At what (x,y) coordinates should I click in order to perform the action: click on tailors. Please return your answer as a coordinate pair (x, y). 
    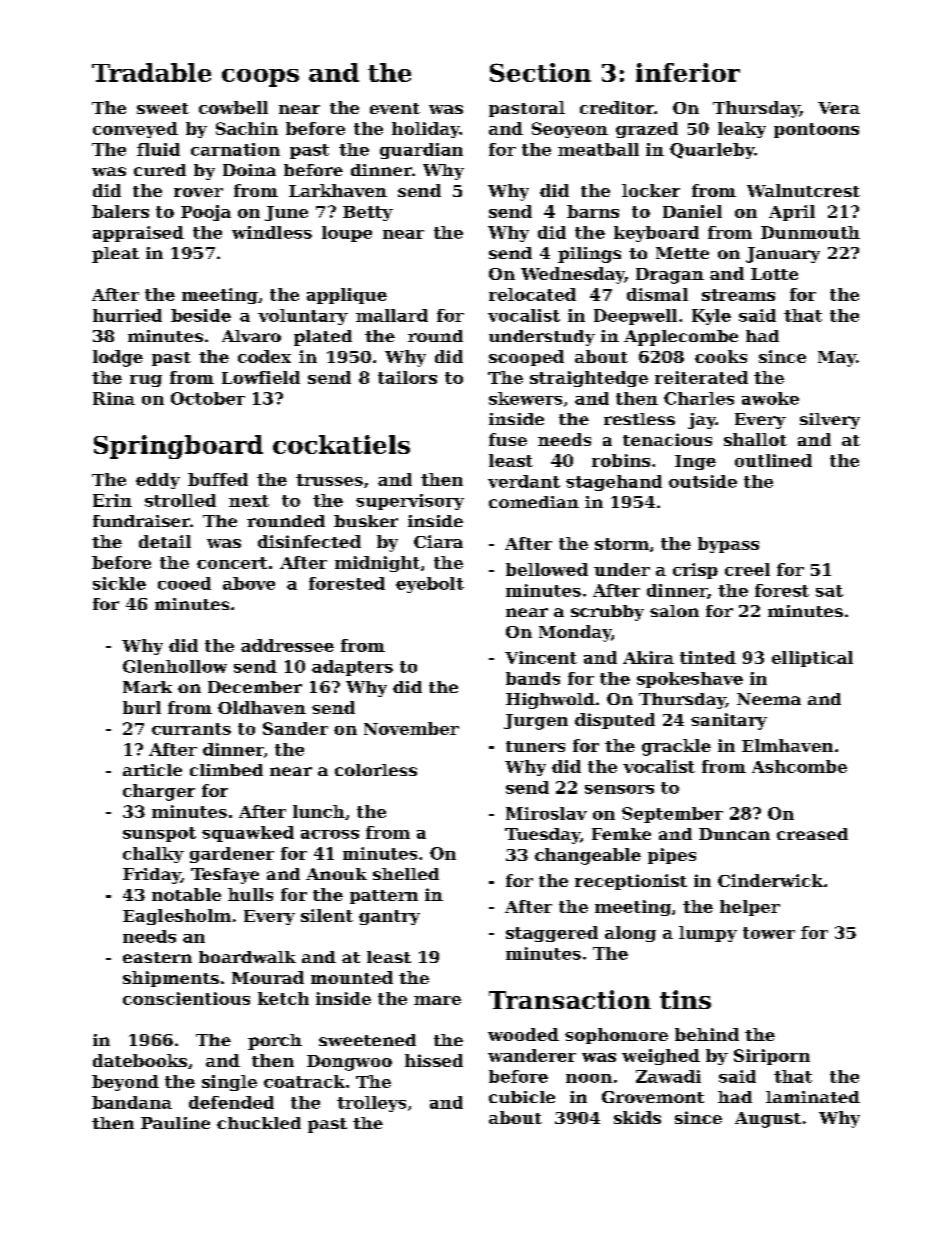
    Looking at the image, I should click on (407, 377).
